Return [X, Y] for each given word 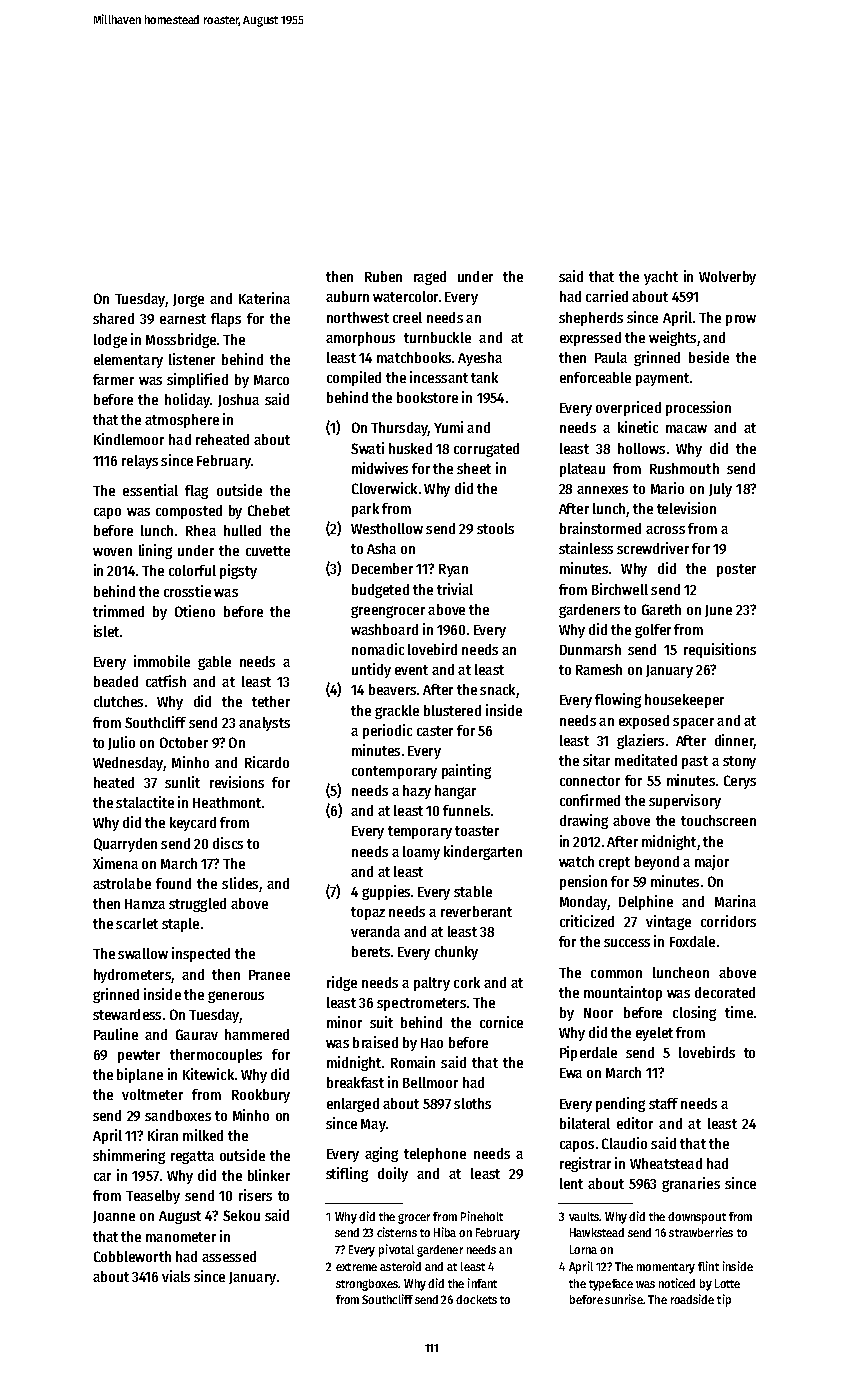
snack [497, 689]
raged [430, 278]
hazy [417, 792]
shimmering [129, 1156]
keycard [193, 824]
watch [576, 861]
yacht [661, 278]
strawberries [701, 1232]
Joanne [114, 1217]
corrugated [486, 450]
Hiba [445, 1232]
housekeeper [684, 701]
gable [214, 663]
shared [113, 318]
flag [196, 492]
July [720, 490]
